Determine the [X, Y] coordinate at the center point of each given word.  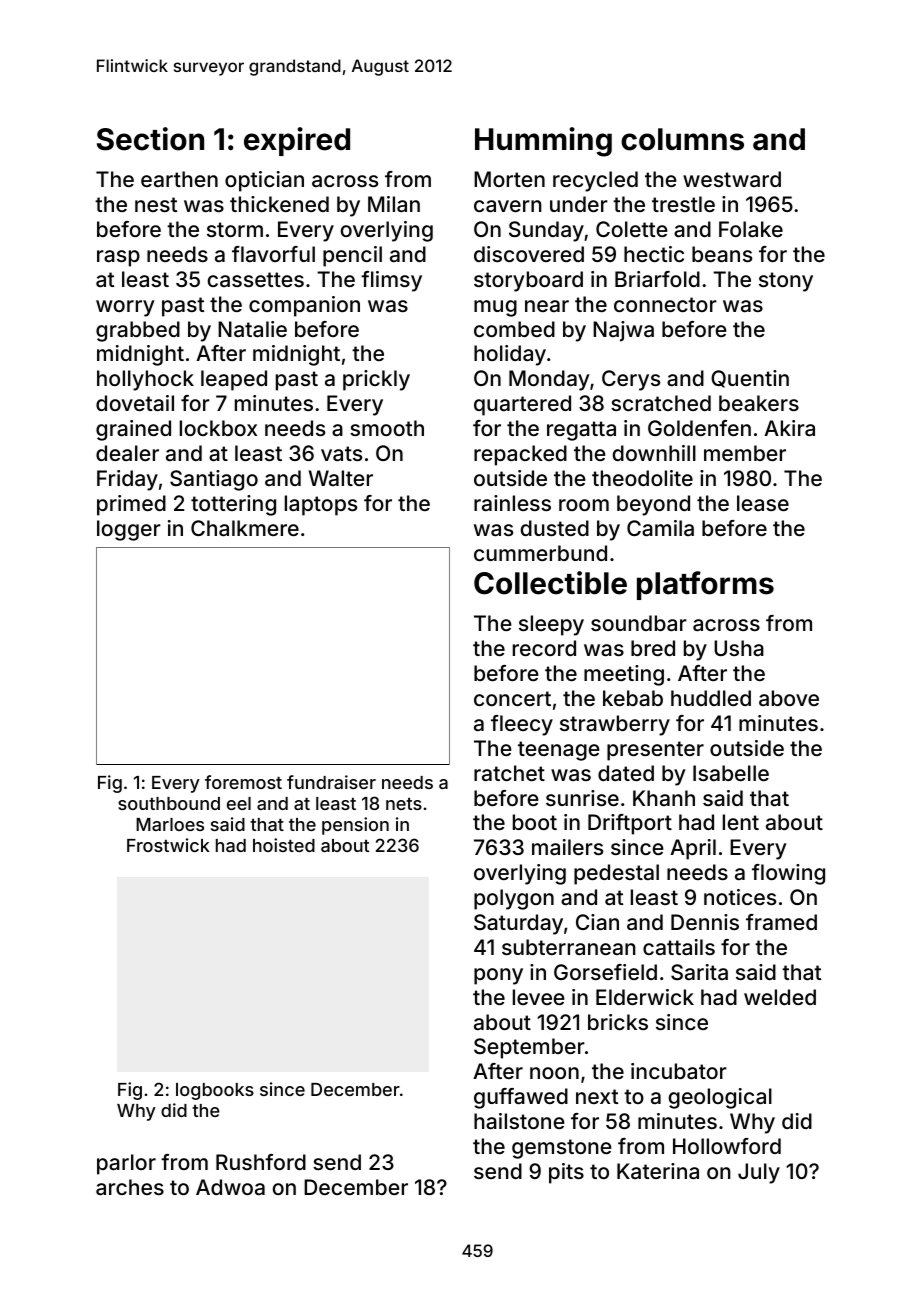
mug [495, 308]
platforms [705, 585]
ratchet [509, 773]
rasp [118, 258]
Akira [789, 428]
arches [130, 1187]
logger [129, 530]
